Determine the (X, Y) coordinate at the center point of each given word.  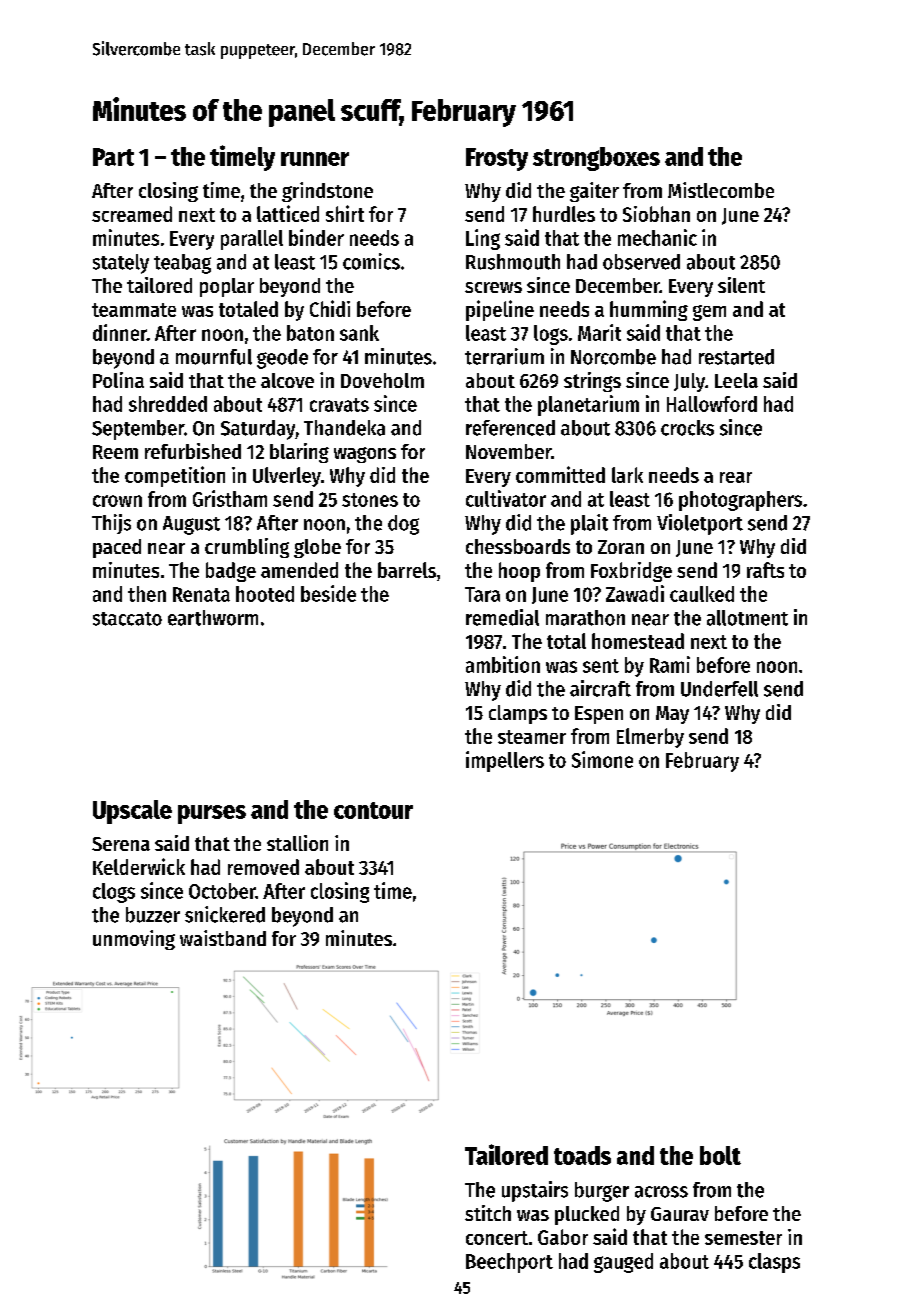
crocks (687, 428)
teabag (182, 264)
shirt (345, 213)
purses (212, 814)
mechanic (657, 237)
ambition (503, 664)
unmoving (134, 940)
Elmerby (650, 738)
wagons (365, 455)
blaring (299, 453)
